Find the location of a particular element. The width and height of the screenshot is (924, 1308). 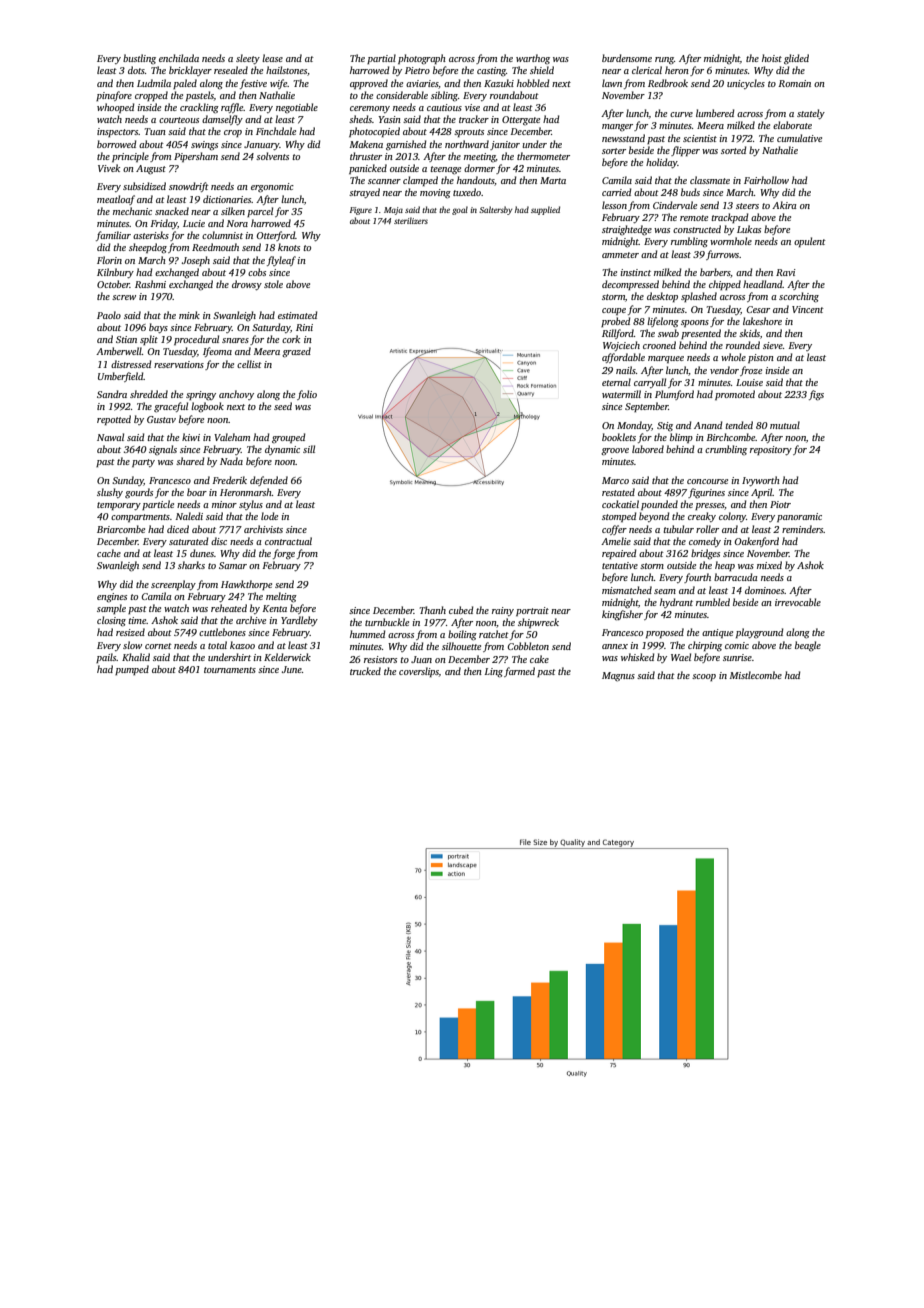

sterilizers is located at coordinates (411, 220).
